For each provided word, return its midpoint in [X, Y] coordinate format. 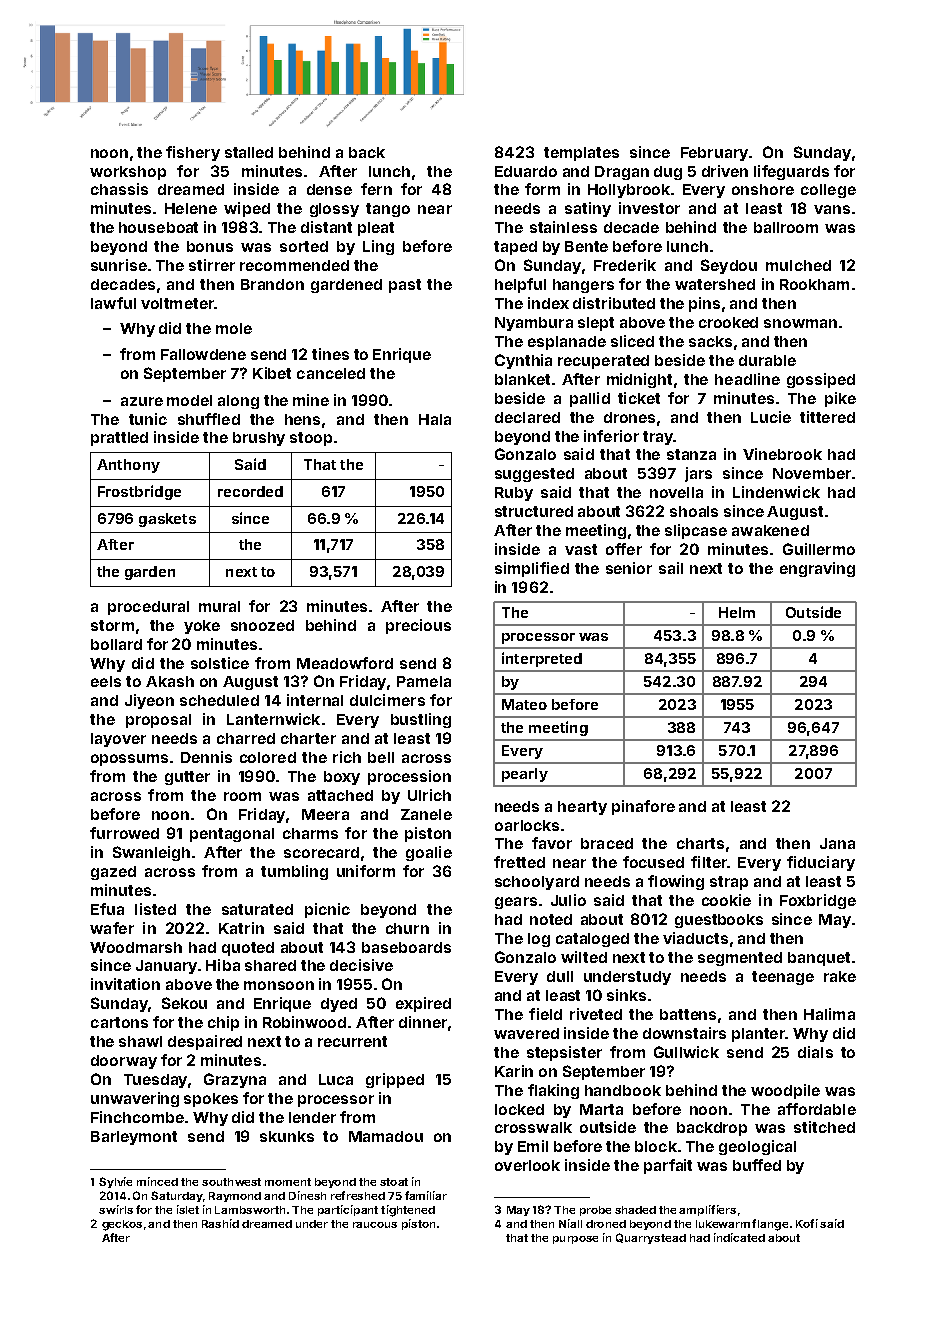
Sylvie [115, 1182]
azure [142, 401]
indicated [739, 1237]
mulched [798, 265]
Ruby [514, 494]
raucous [375, 1225]
